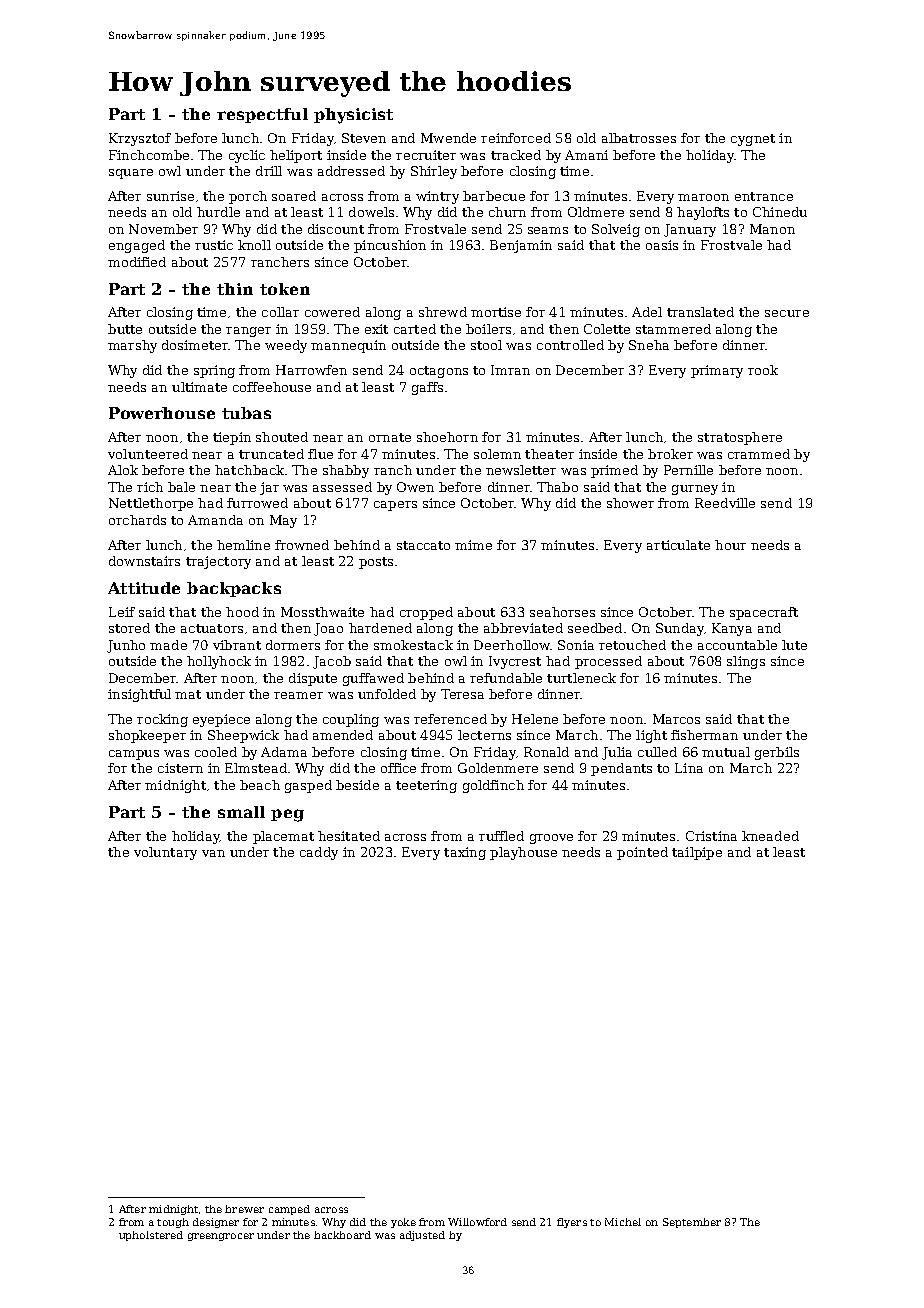 This page has width=924, height=1308. I want to click on engaged, so click(137, 246).
